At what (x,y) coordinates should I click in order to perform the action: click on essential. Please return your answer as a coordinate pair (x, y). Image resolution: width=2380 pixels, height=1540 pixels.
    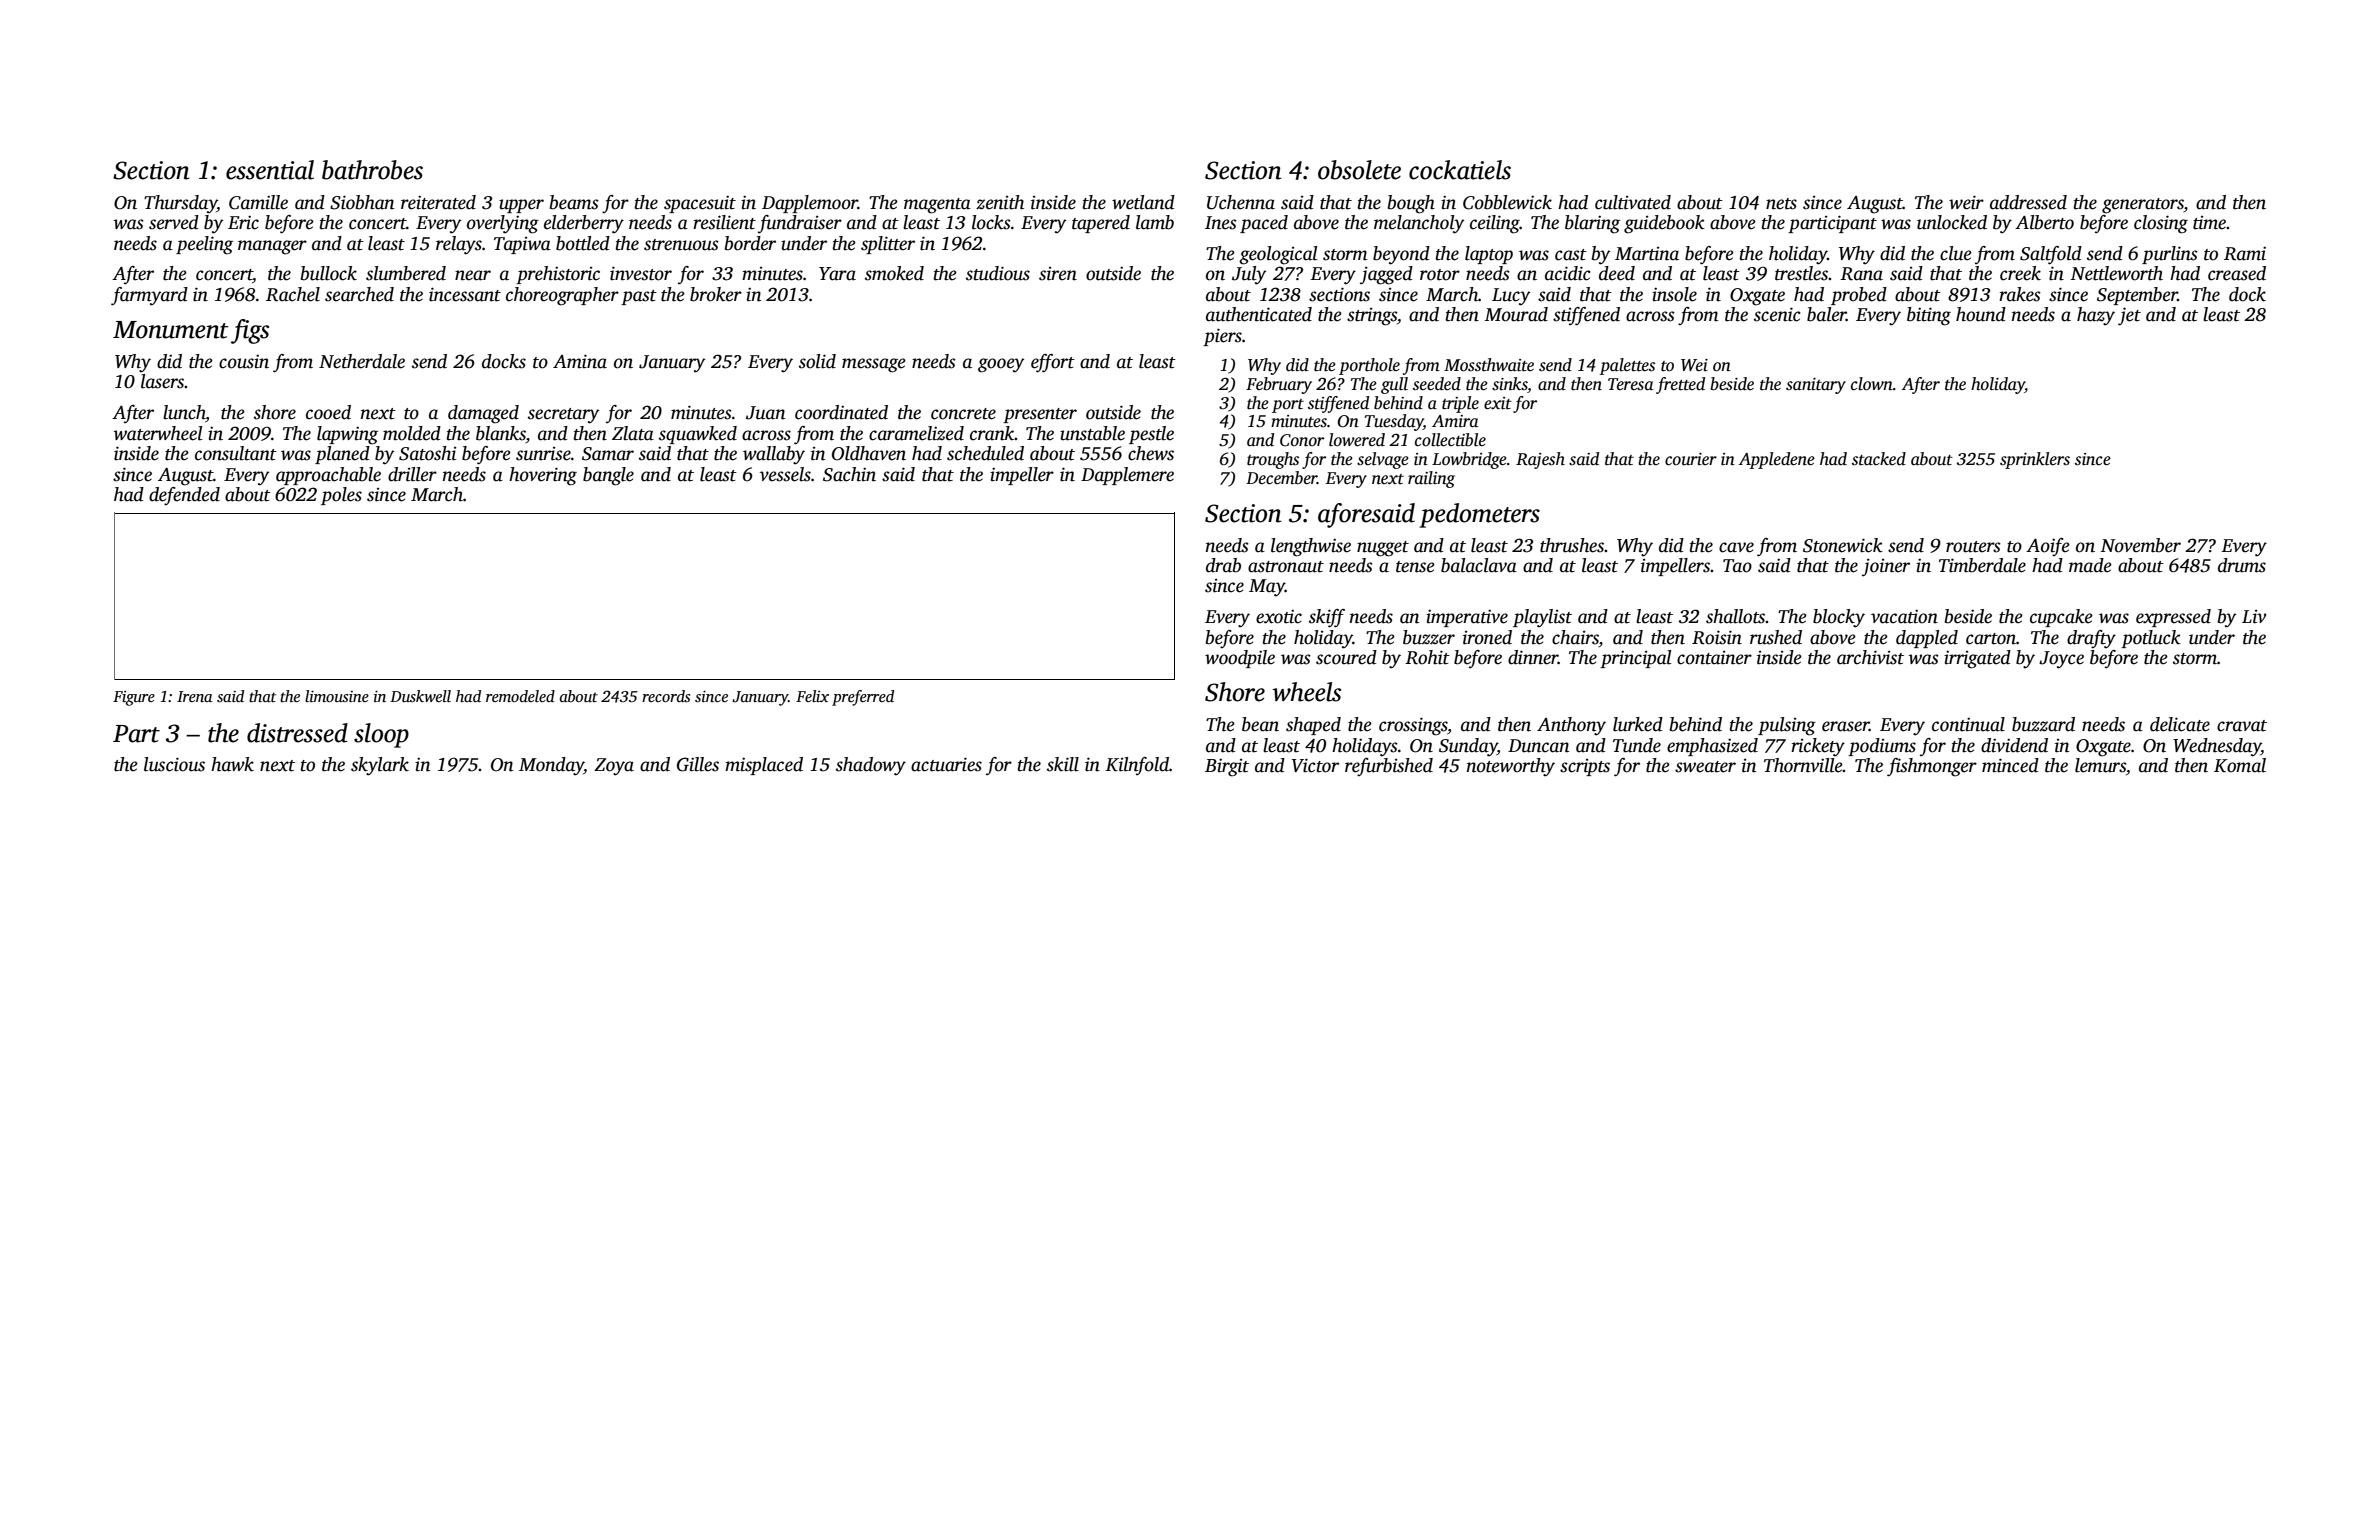
    Looking at the image, I should click on (270, 170).
